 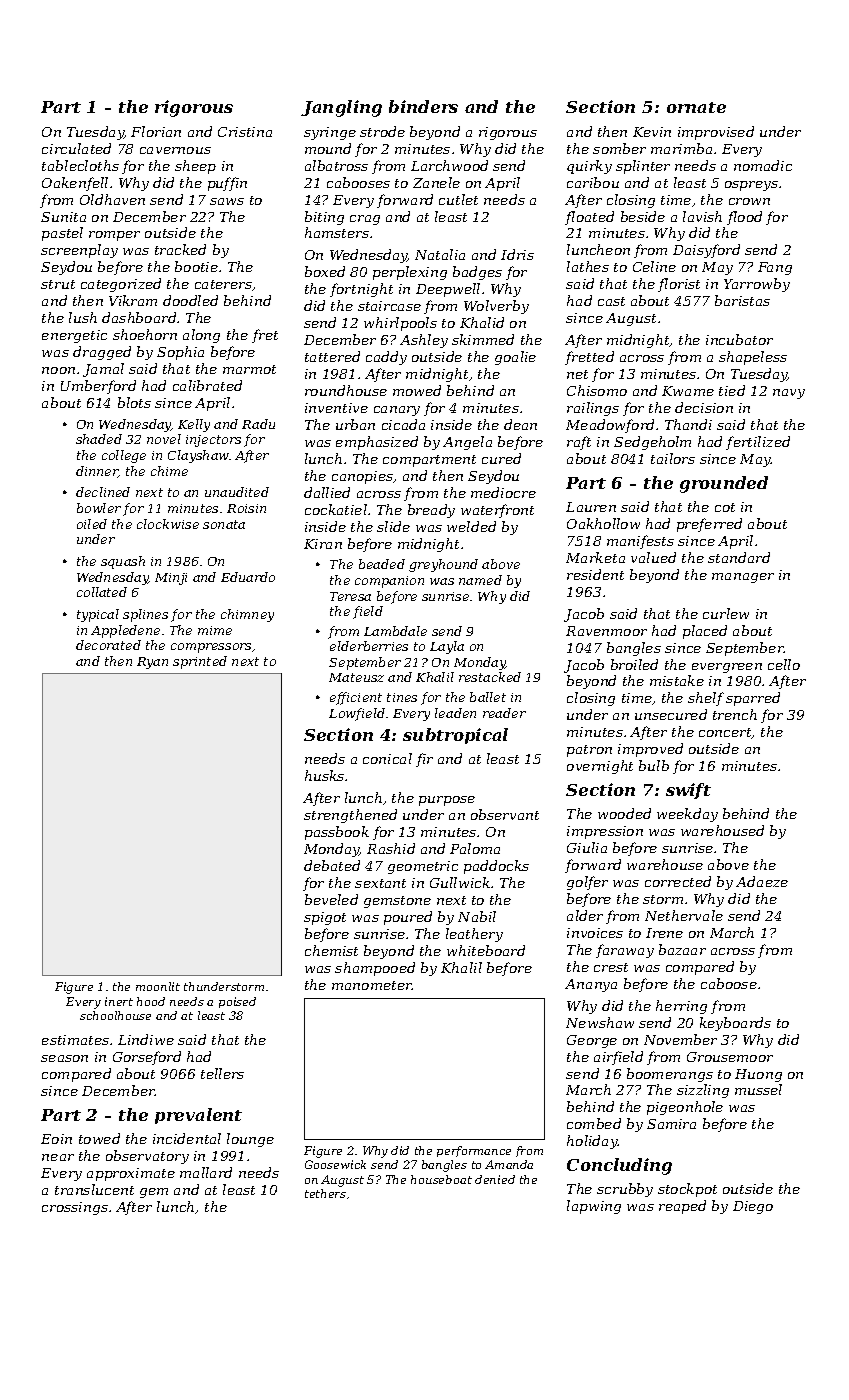 I want to click on mowed, so click(x=417, y=390).
